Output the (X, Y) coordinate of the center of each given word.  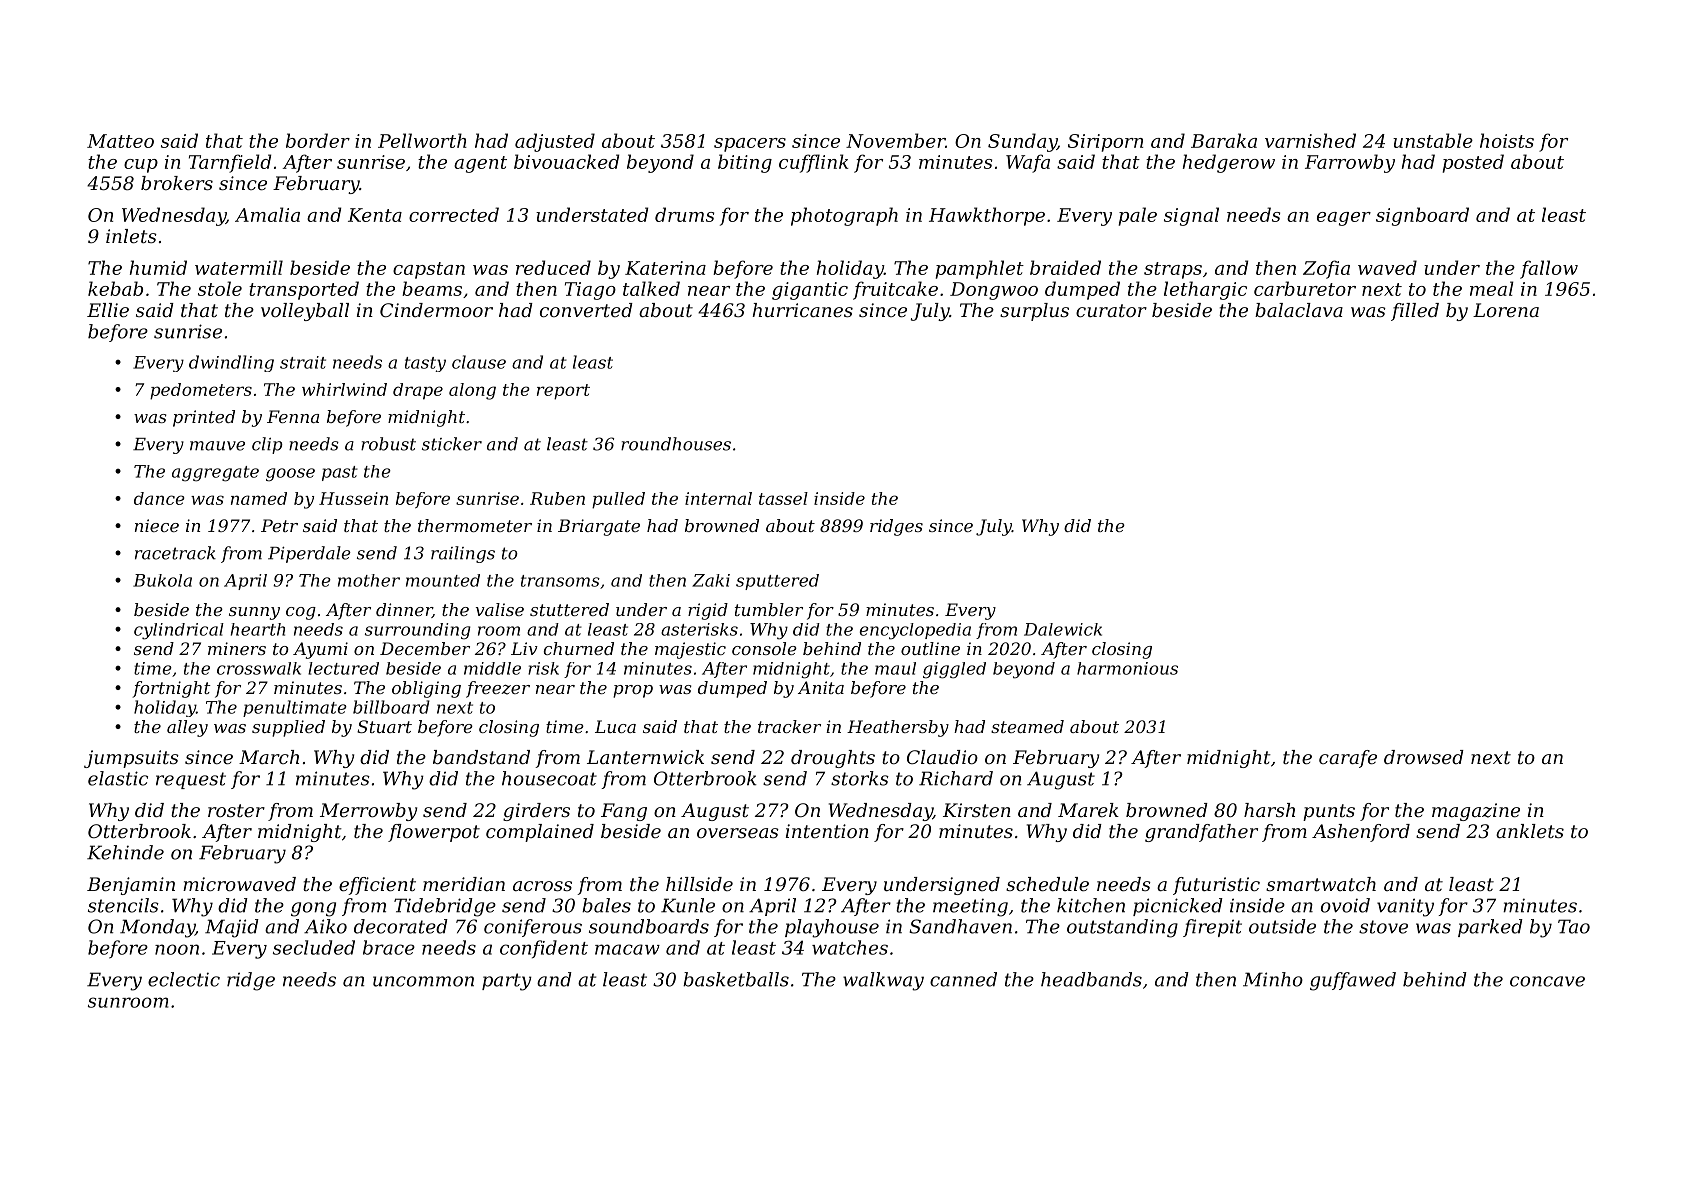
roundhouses (676, 444)
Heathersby (898, 728)
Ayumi (320, 650)
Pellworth (422, 140)
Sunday (1022, 142)
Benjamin (131, 886)
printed (204, 418)
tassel (783, 498)
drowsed (1424, 757)
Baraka (1224, 140)
